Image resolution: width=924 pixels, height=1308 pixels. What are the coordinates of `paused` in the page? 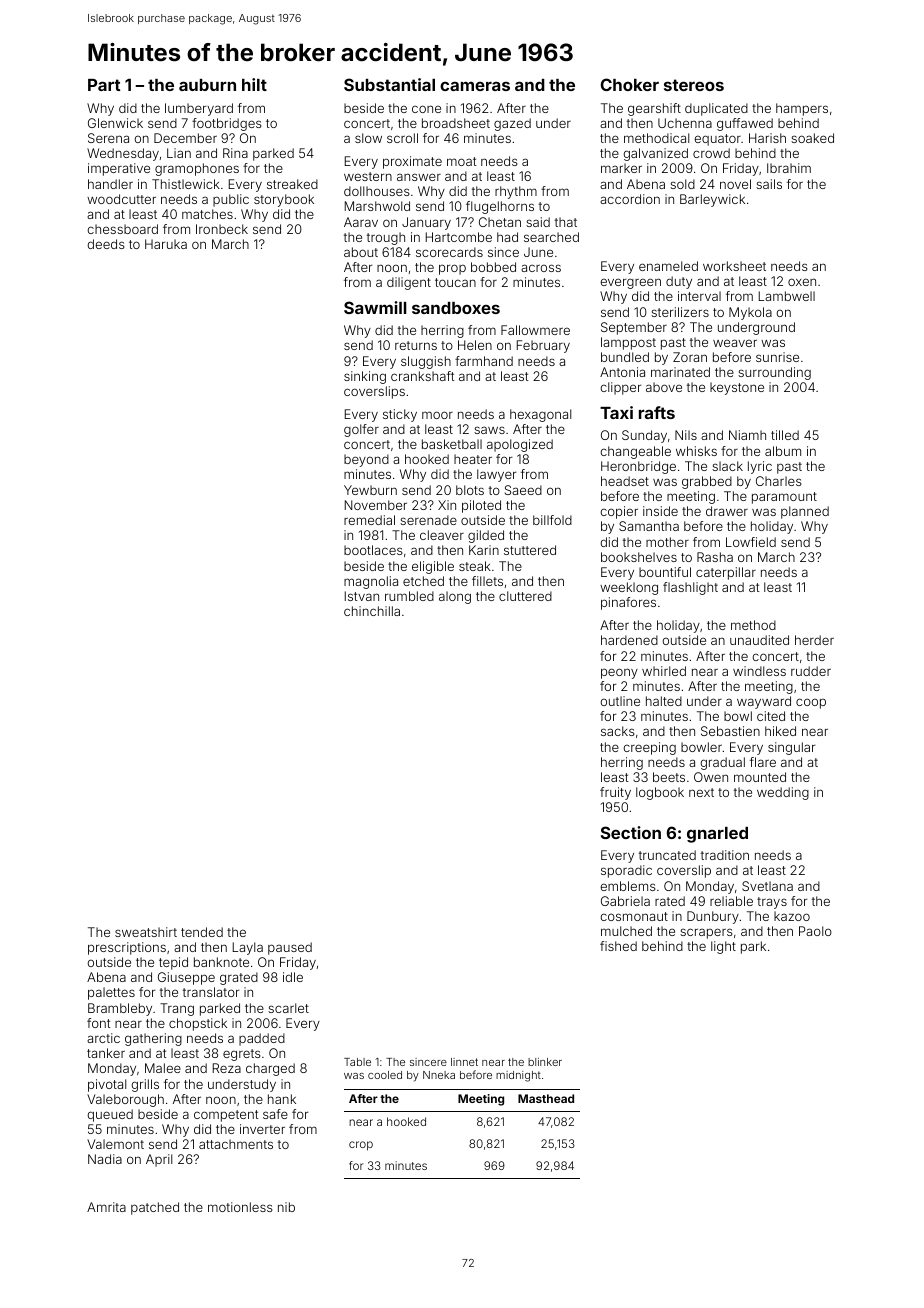 It's located at (290, 948).
